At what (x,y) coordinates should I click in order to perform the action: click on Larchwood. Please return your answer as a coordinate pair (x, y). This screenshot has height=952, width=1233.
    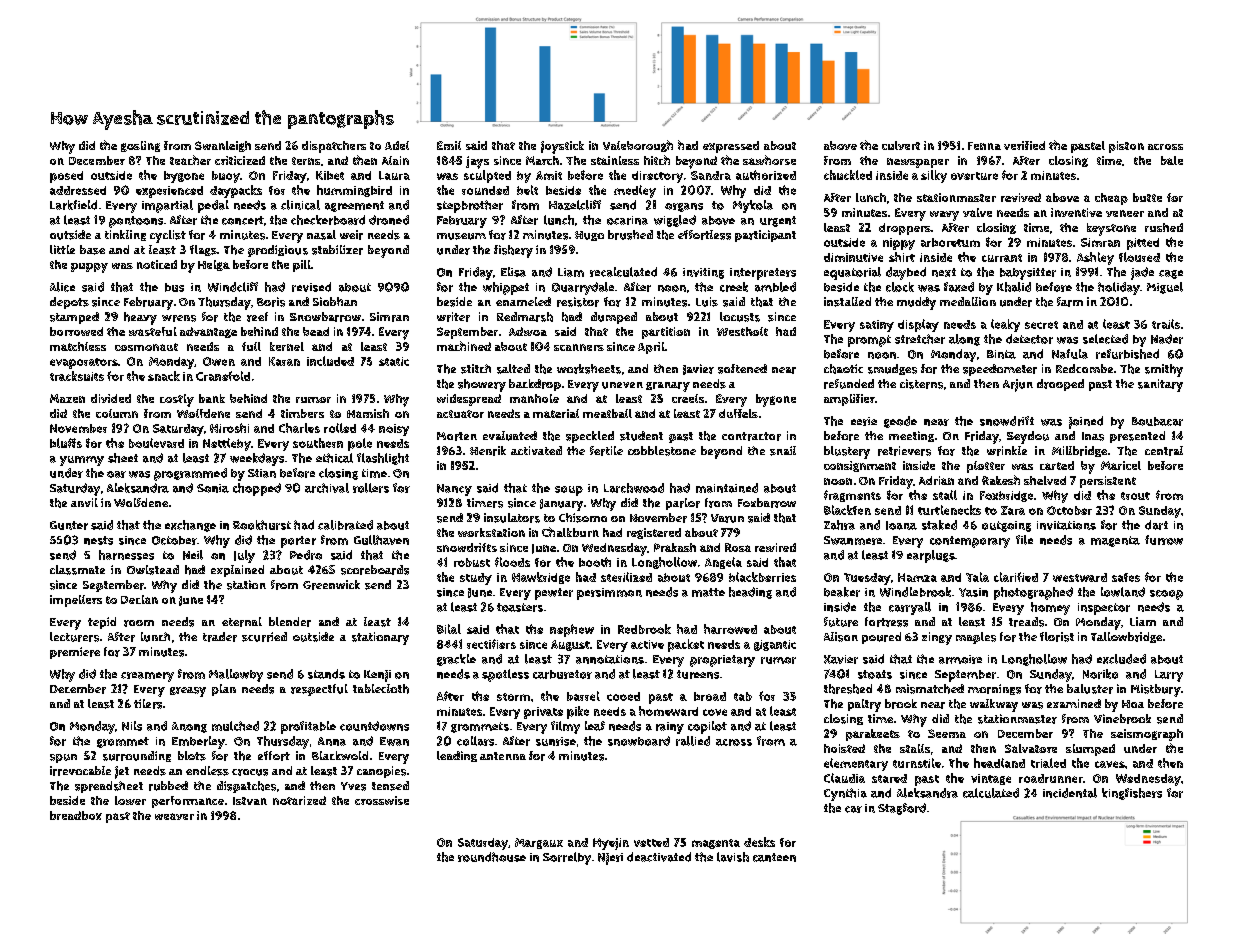
    Looking at the image, I should click on (634, 488).
